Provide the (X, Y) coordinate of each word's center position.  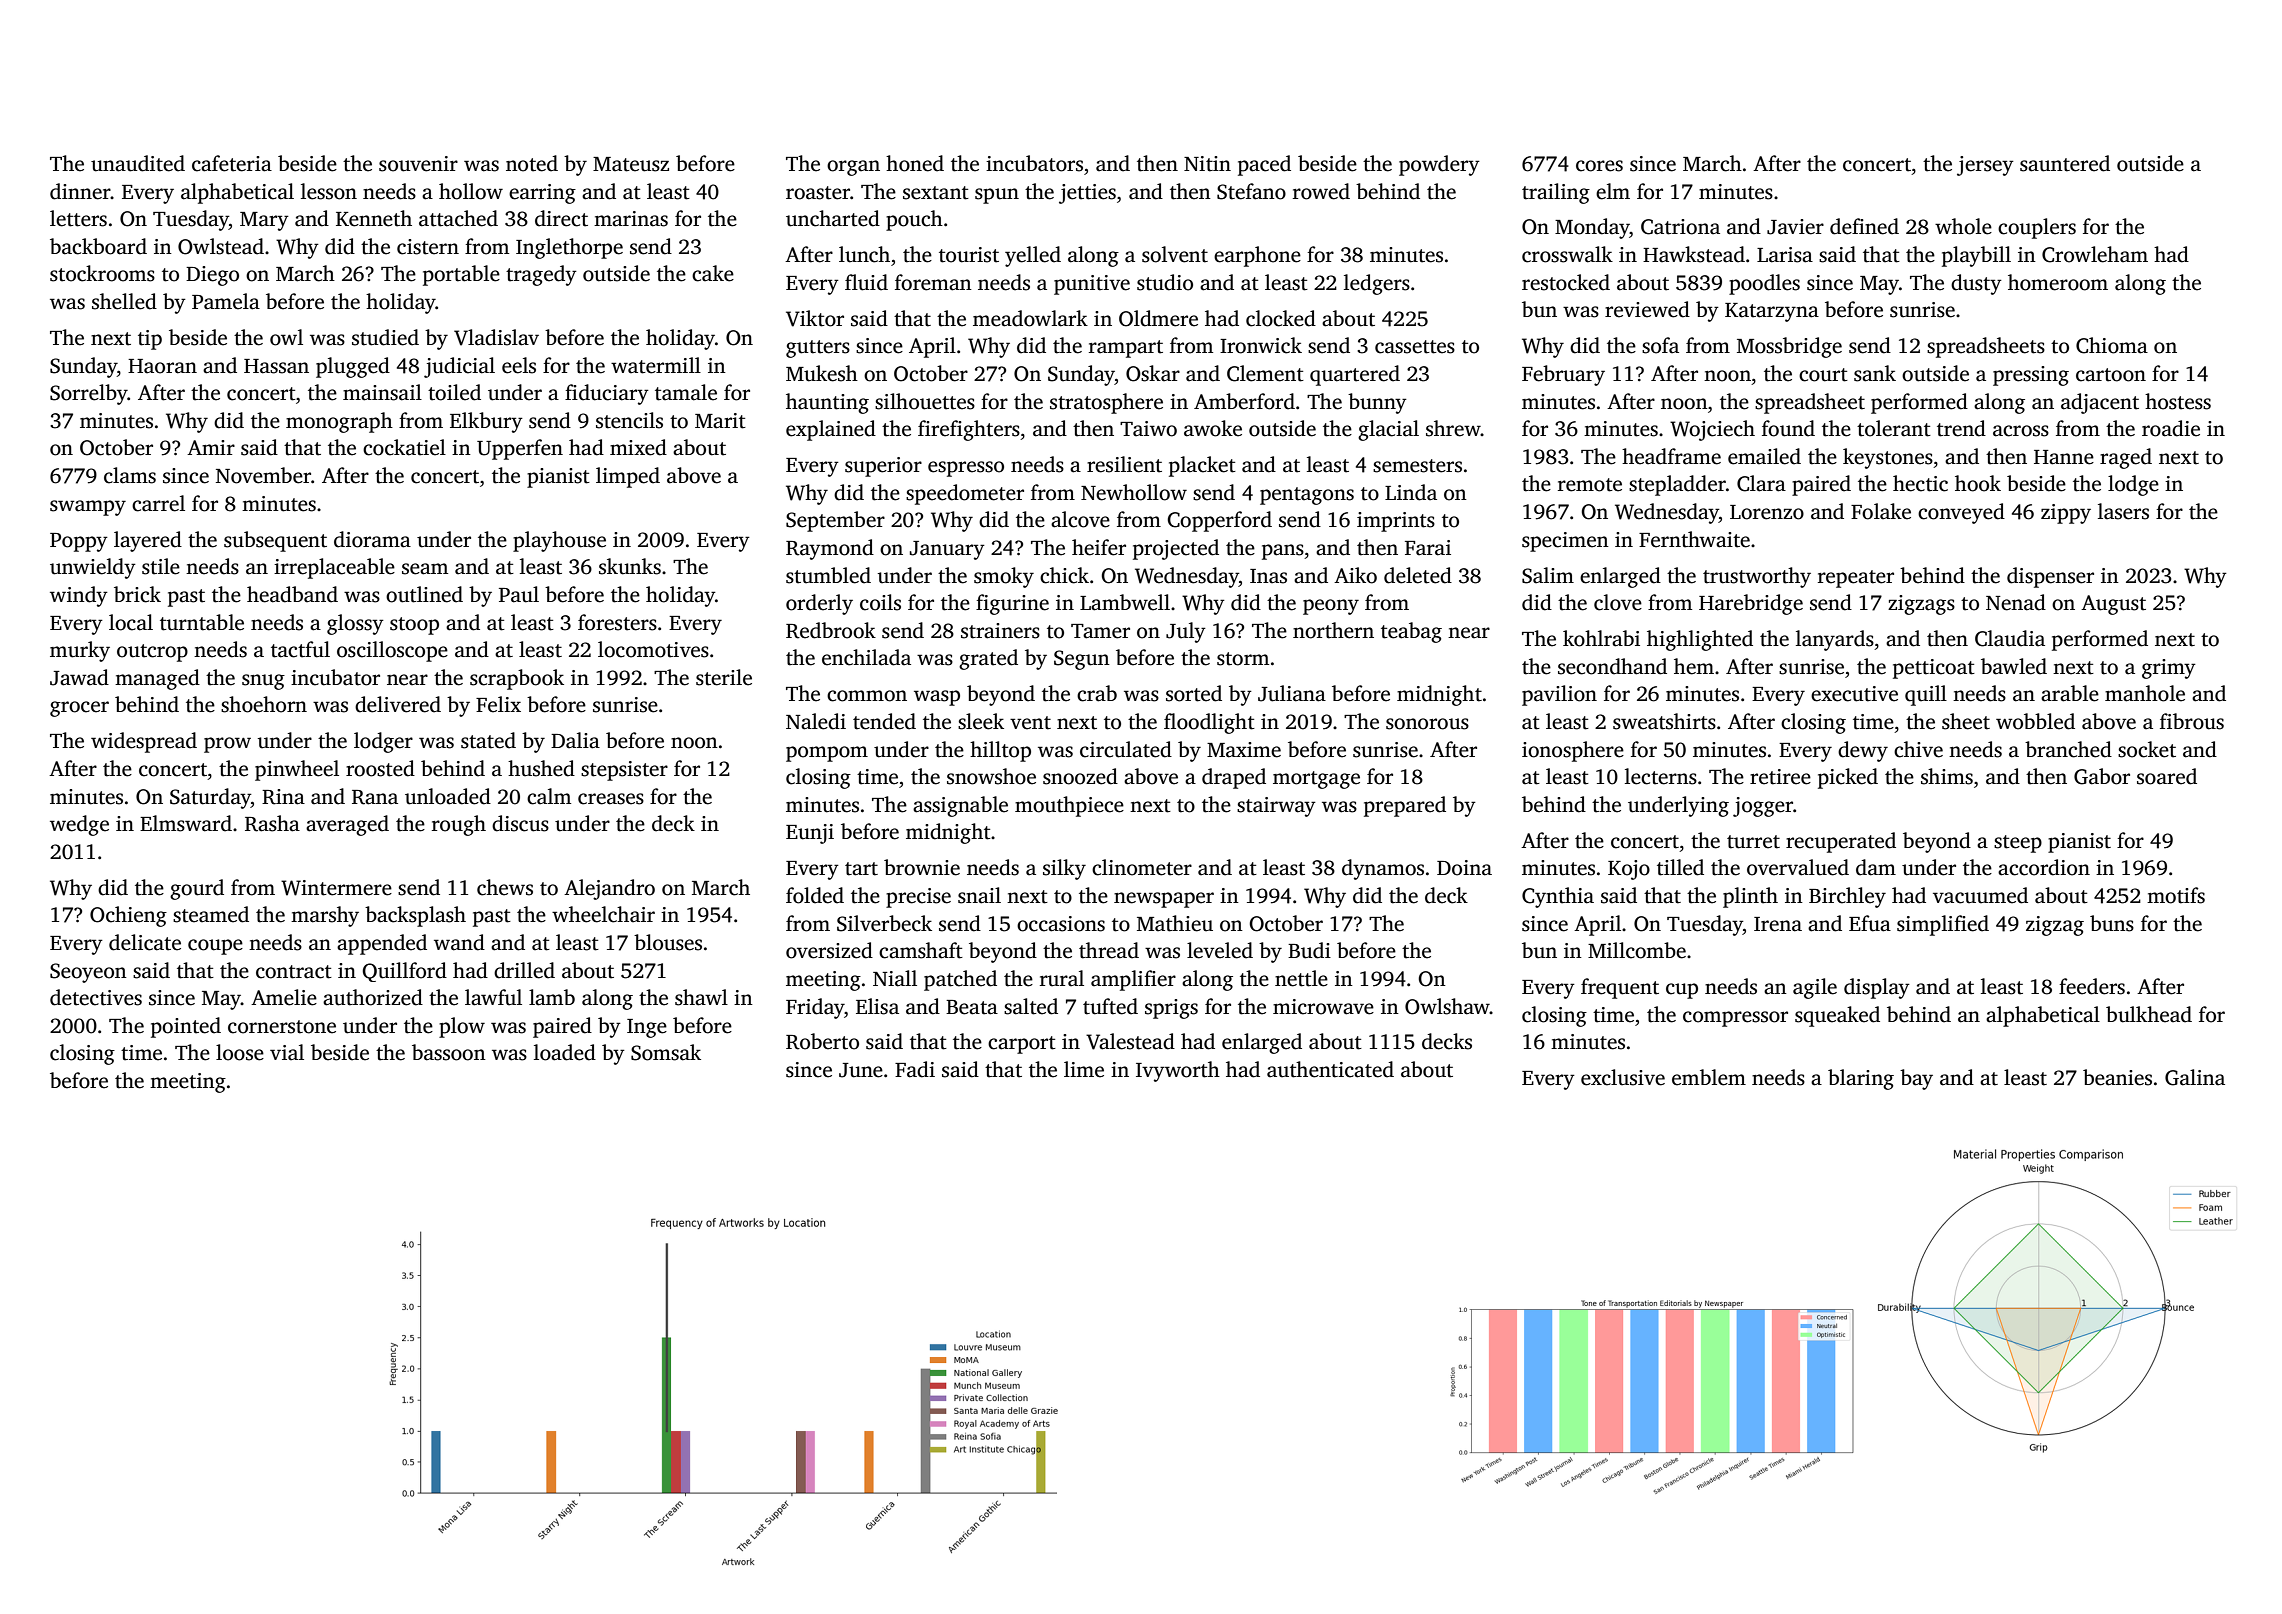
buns (2112, 923)
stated (488, 740)
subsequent (275, 541)
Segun (1082, 660)
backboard (98, 246)
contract (294, 972)
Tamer (1100, 631)
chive (1918, 749)
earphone (1257, 256)
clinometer (1142, 867)
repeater (1856, 579)
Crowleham (2095, 254)
